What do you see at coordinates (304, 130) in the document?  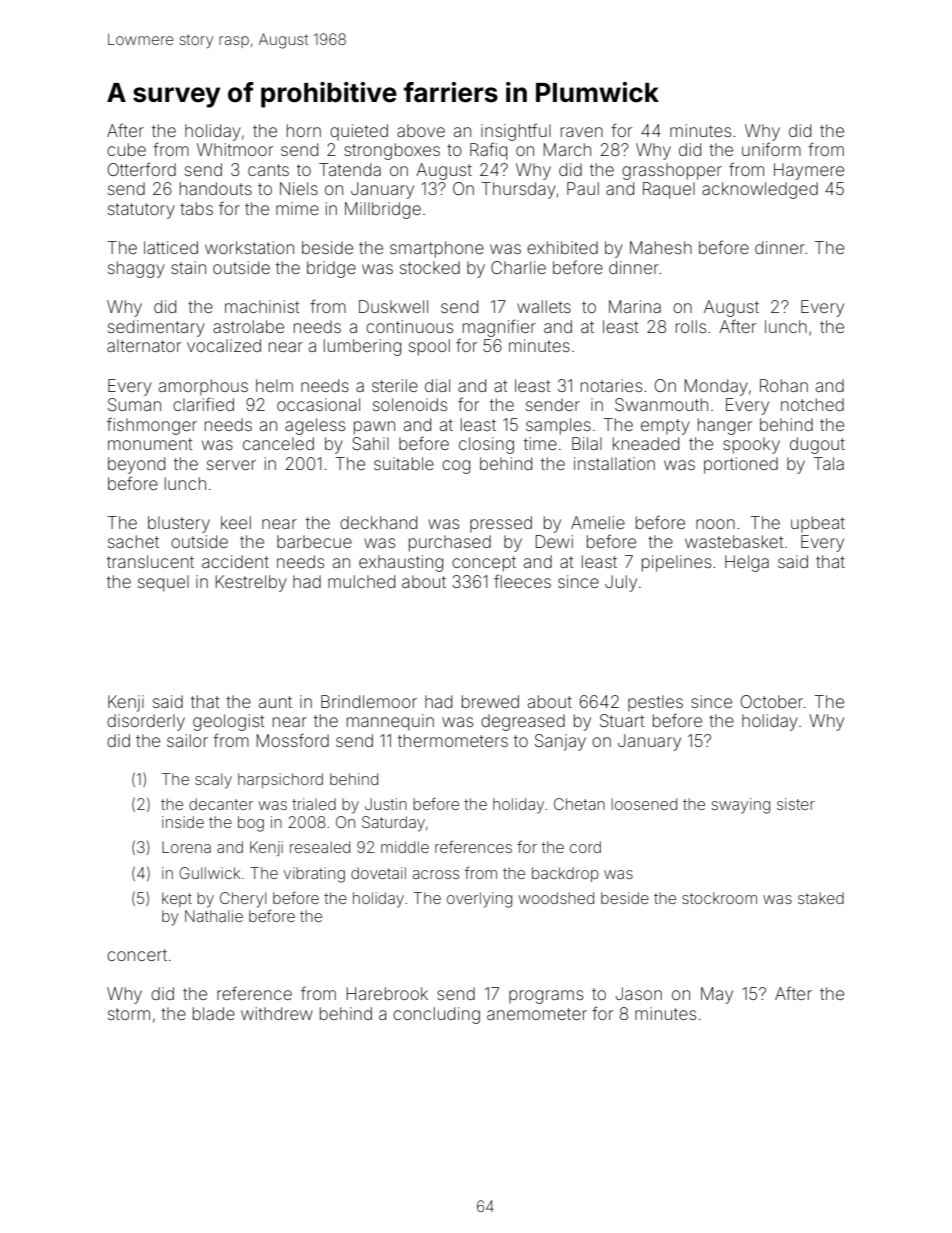 I see `horn` at bounding box center [304, 130].
